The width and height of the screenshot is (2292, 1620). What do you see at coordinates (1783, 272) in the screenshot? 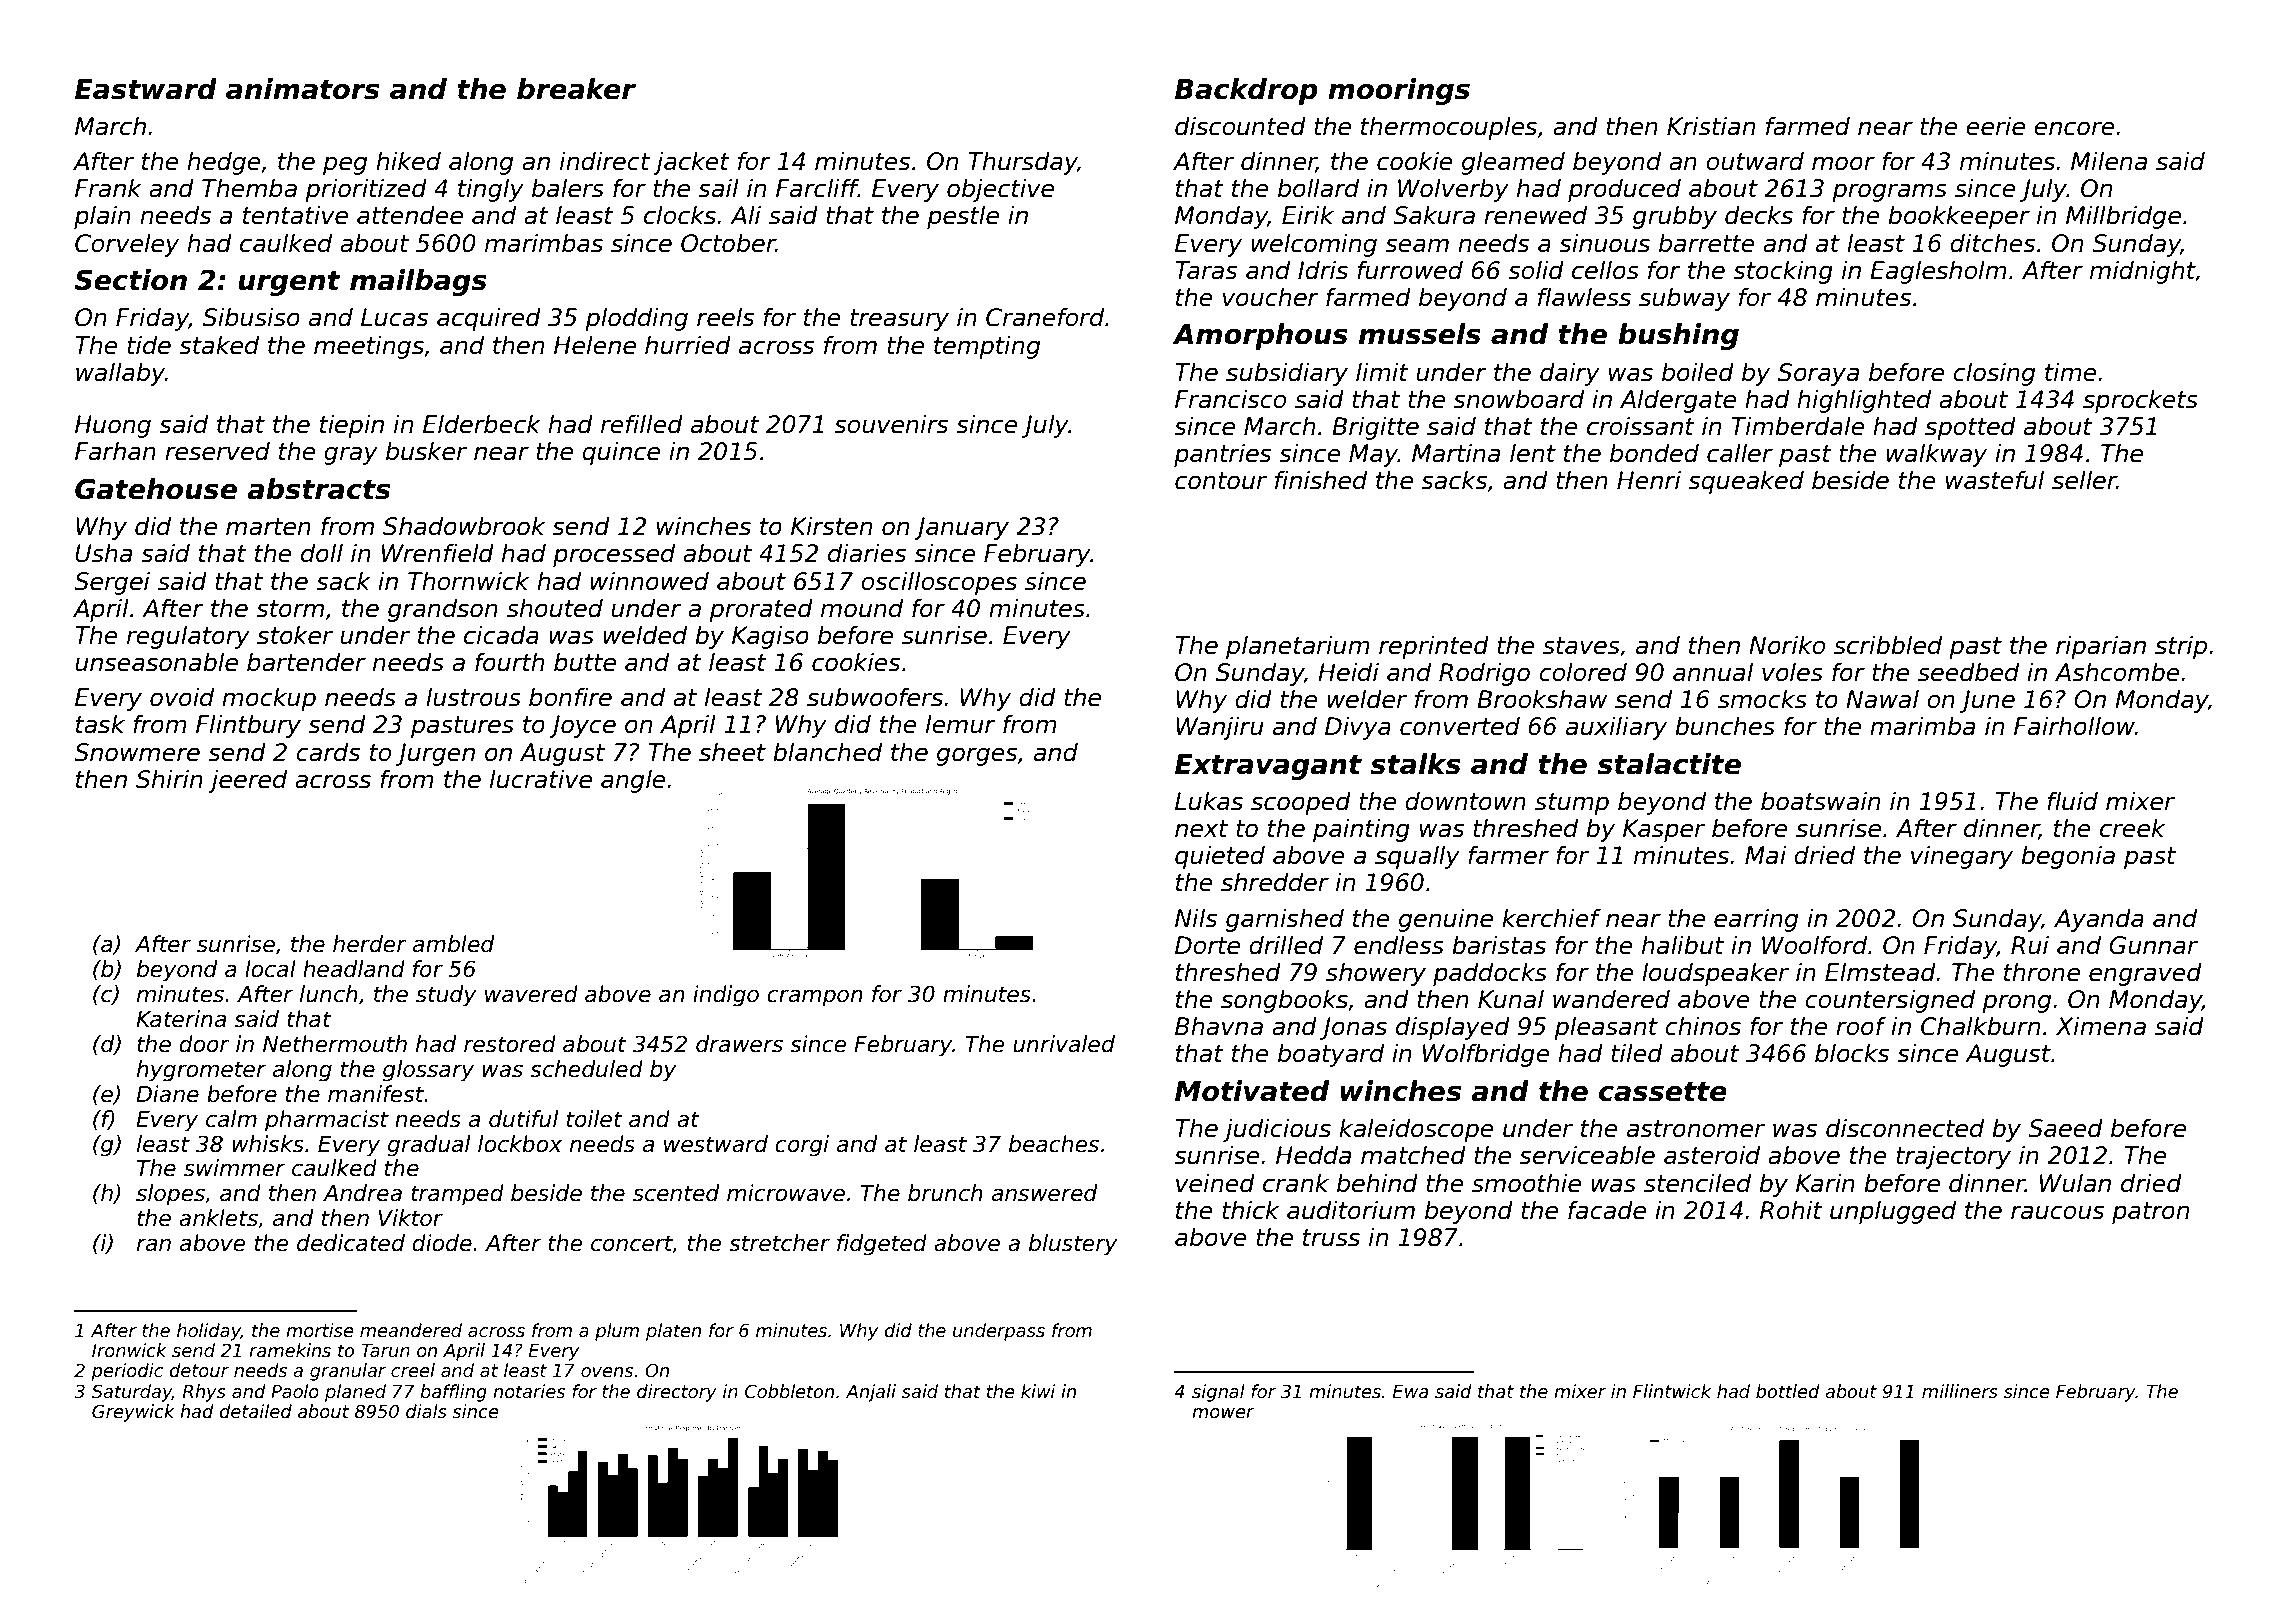
I see `stocking` at bounding box center [1783, 272].
